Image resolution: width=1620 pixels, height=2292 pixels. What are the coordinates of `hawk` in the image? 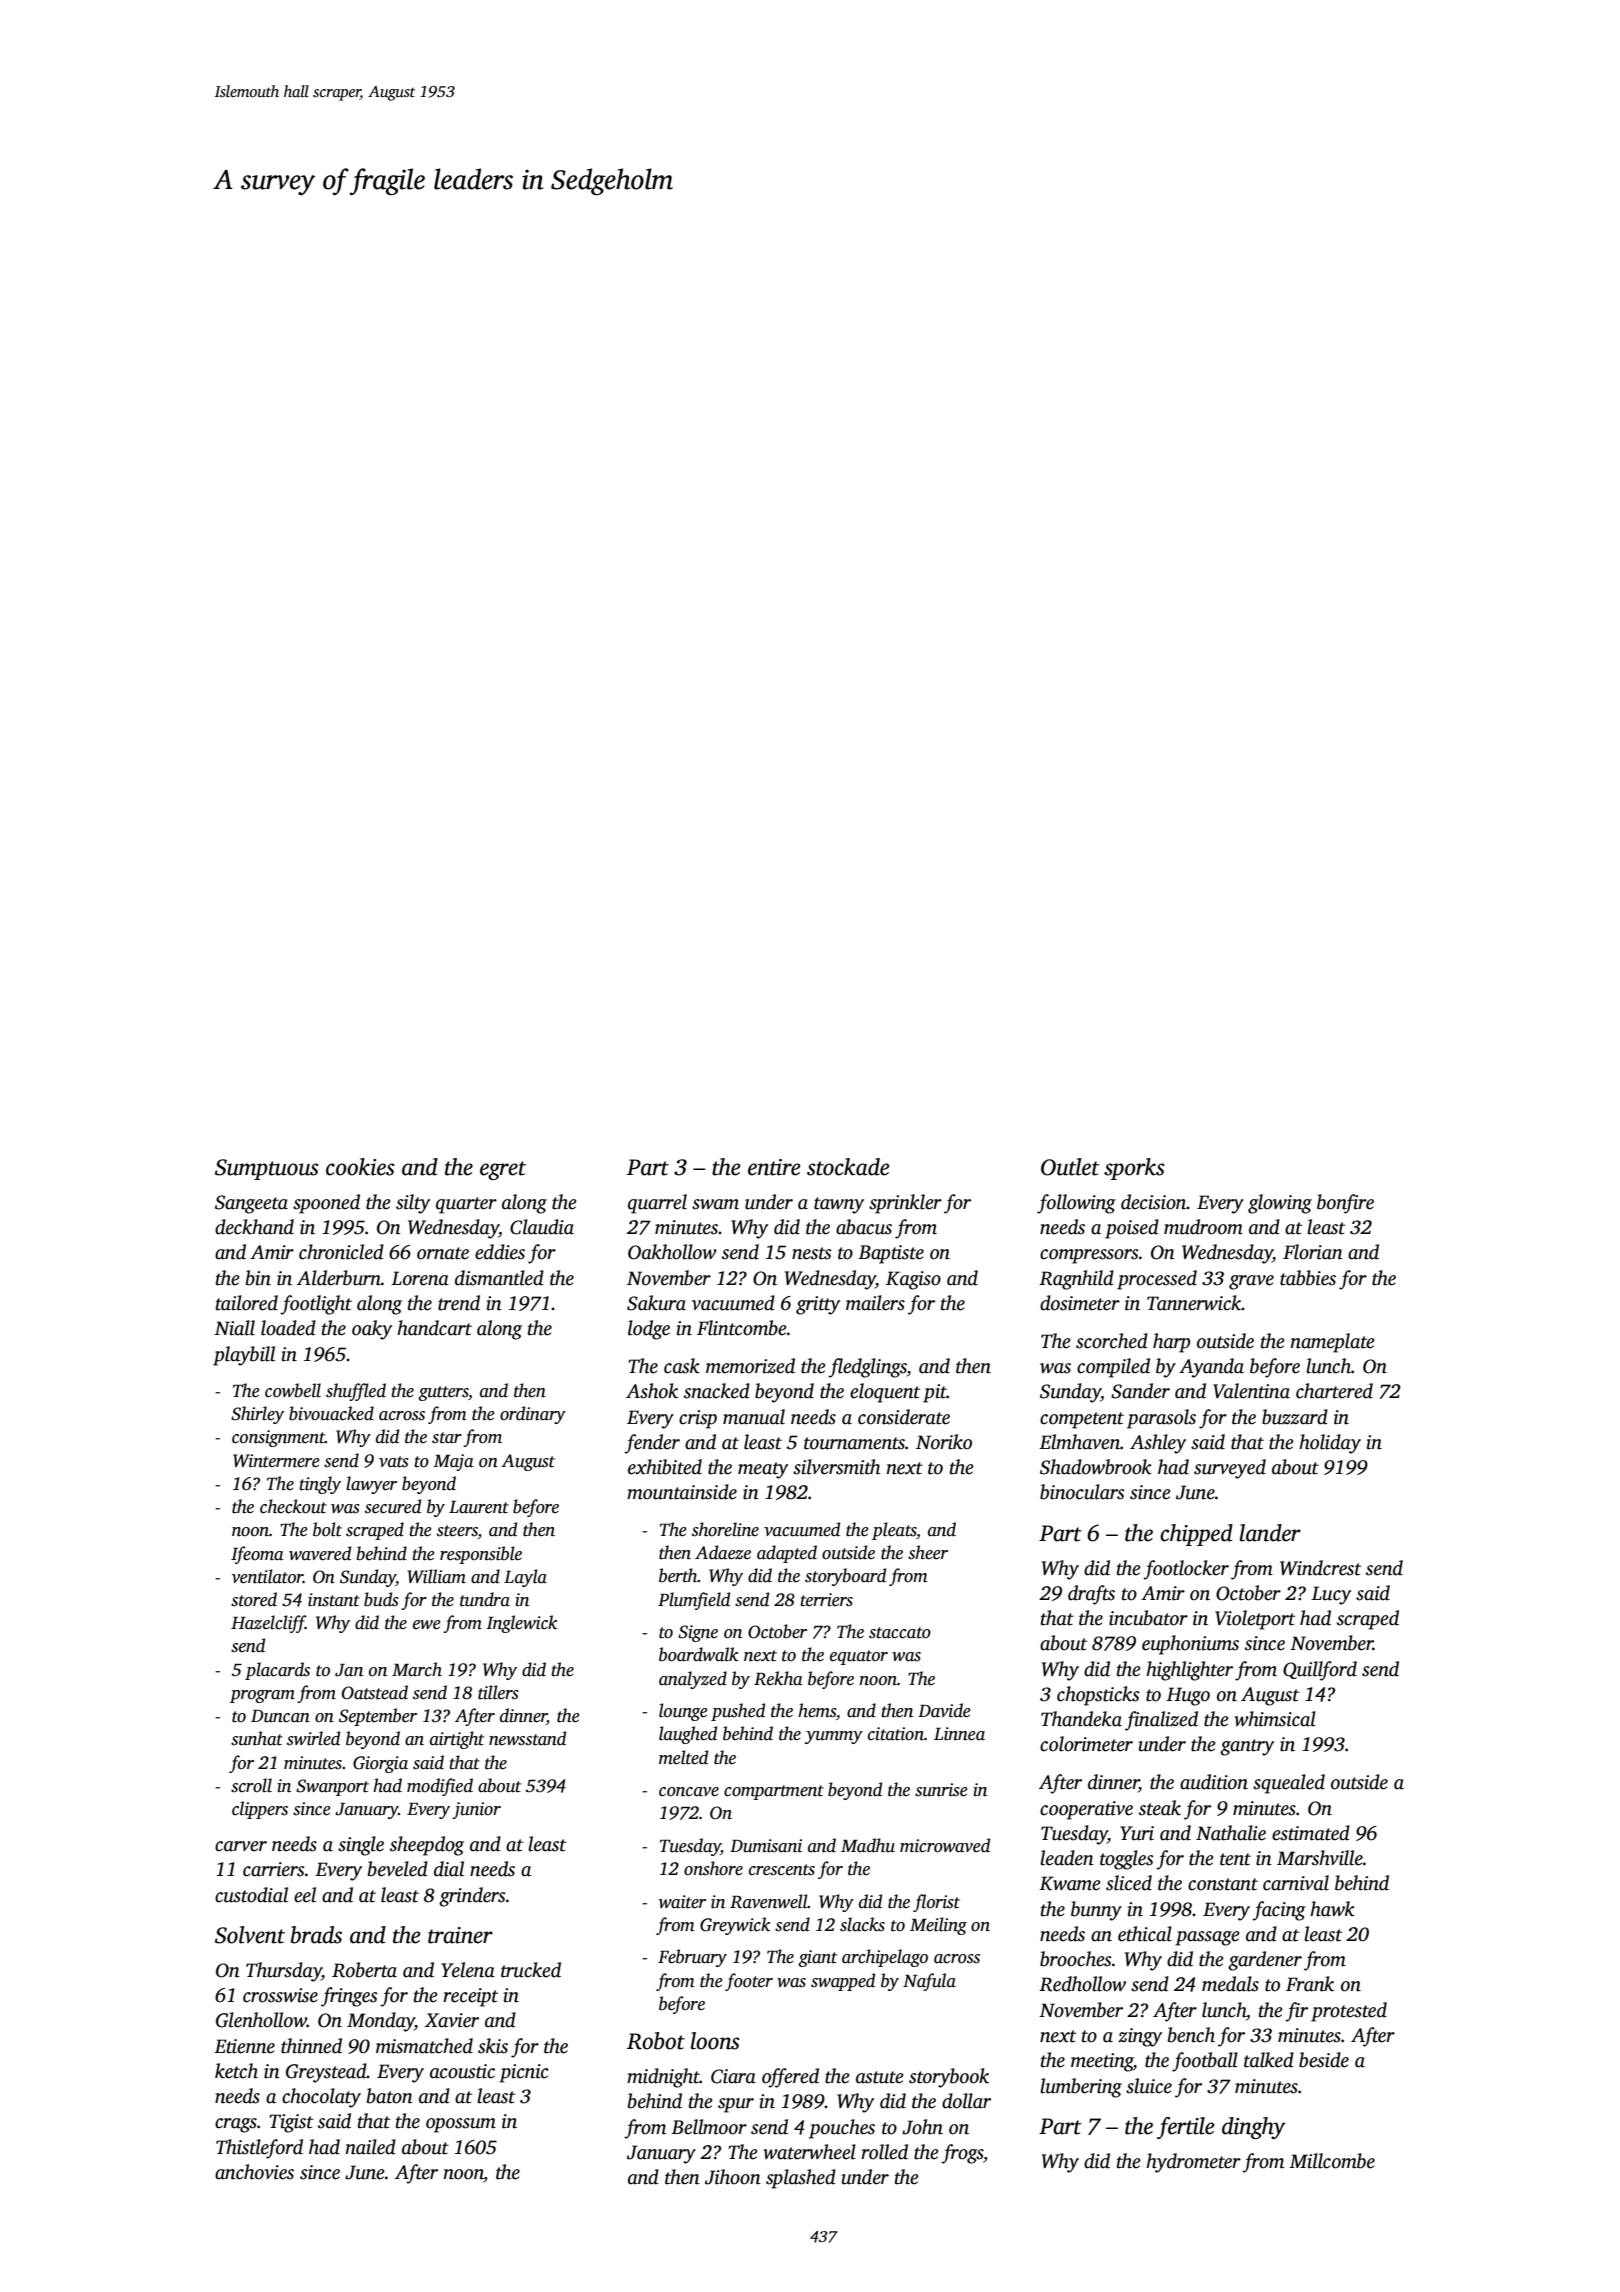 It's located at (1332, 1909).
